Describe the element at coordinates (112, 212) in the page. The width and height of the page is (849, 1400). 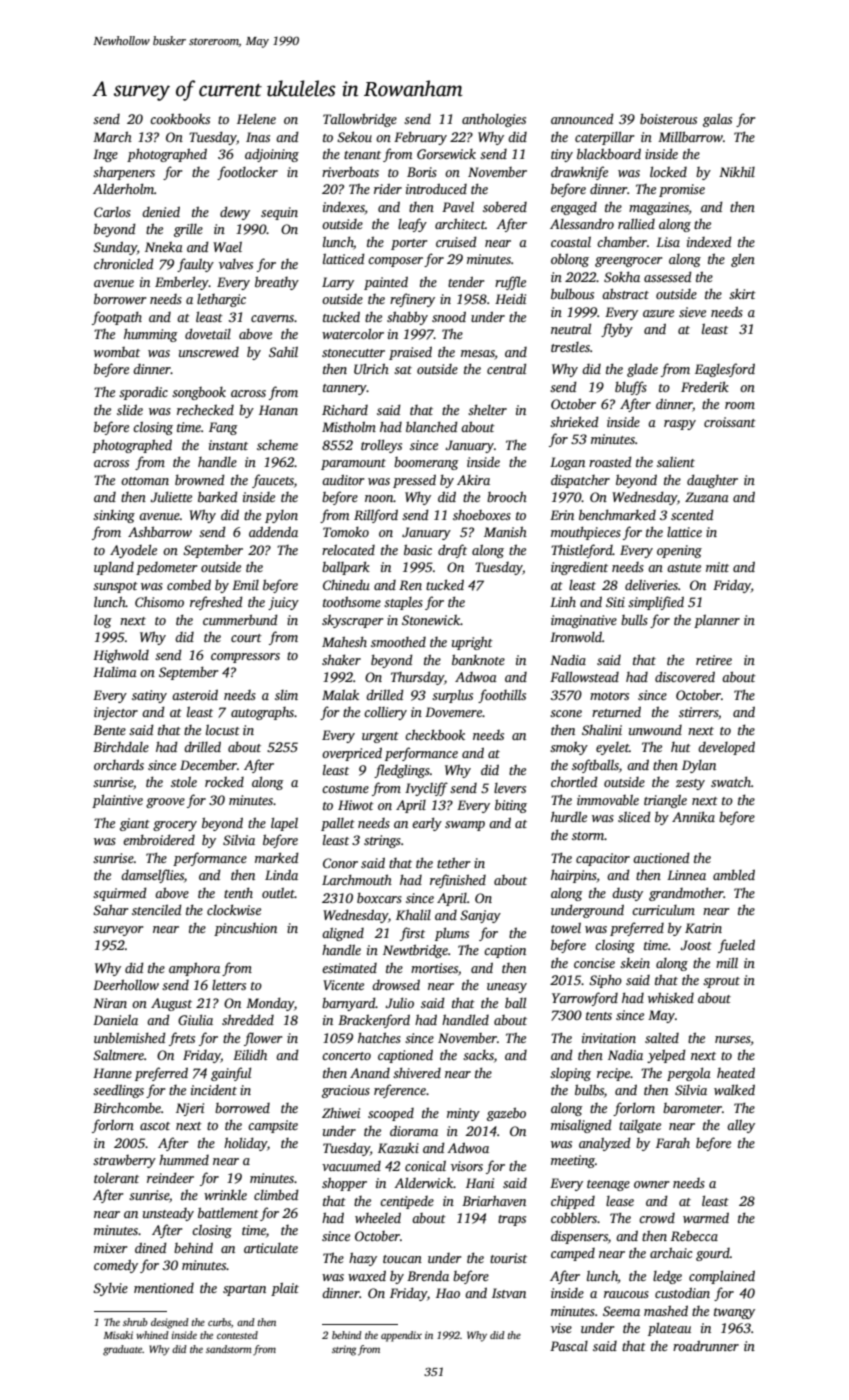
I see `Carlos` at that location.
